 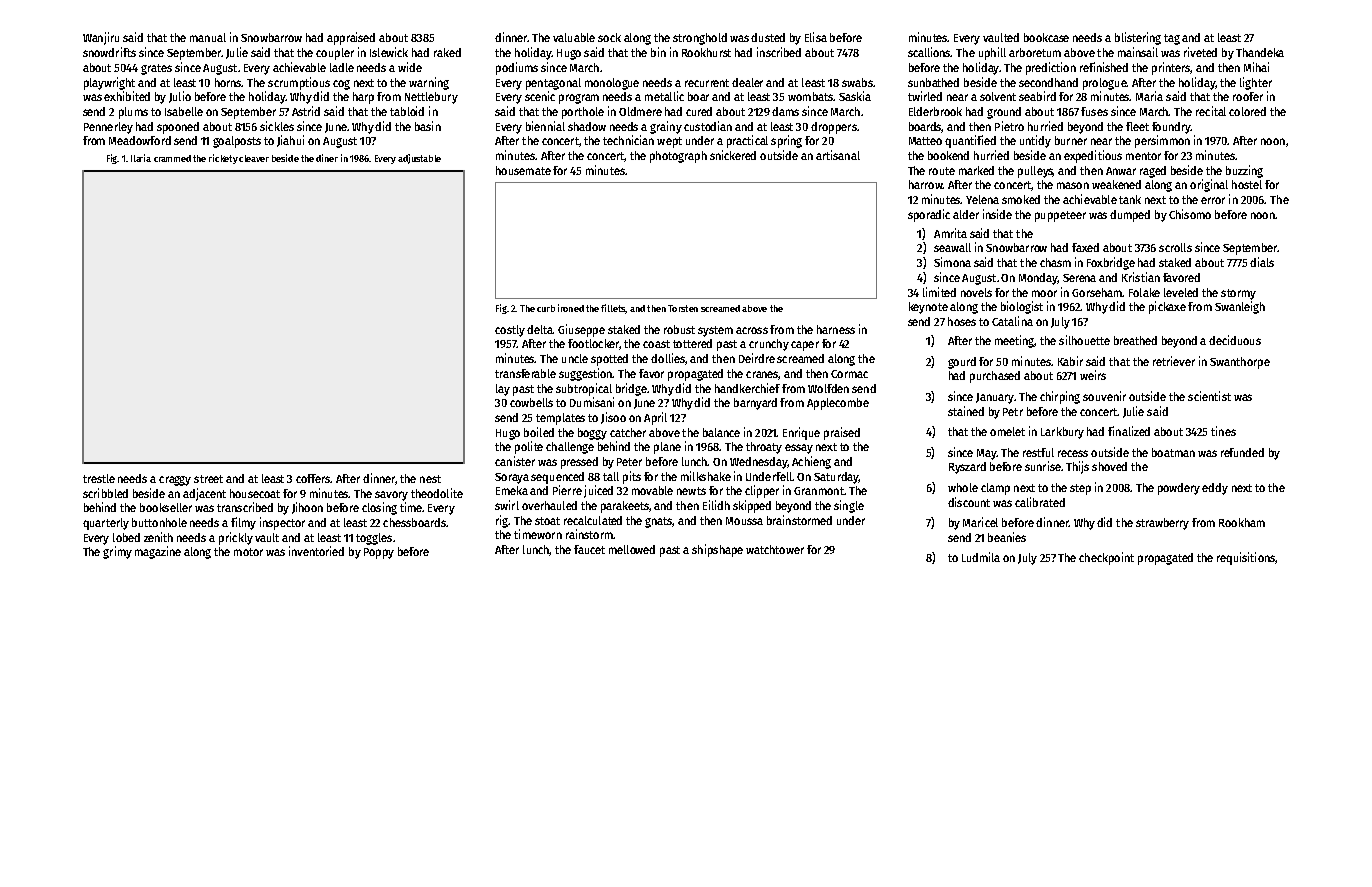 What do you see at coordinates (1007, 431) in the page?
I see `omelet` at bounding box center [1007, 431].
